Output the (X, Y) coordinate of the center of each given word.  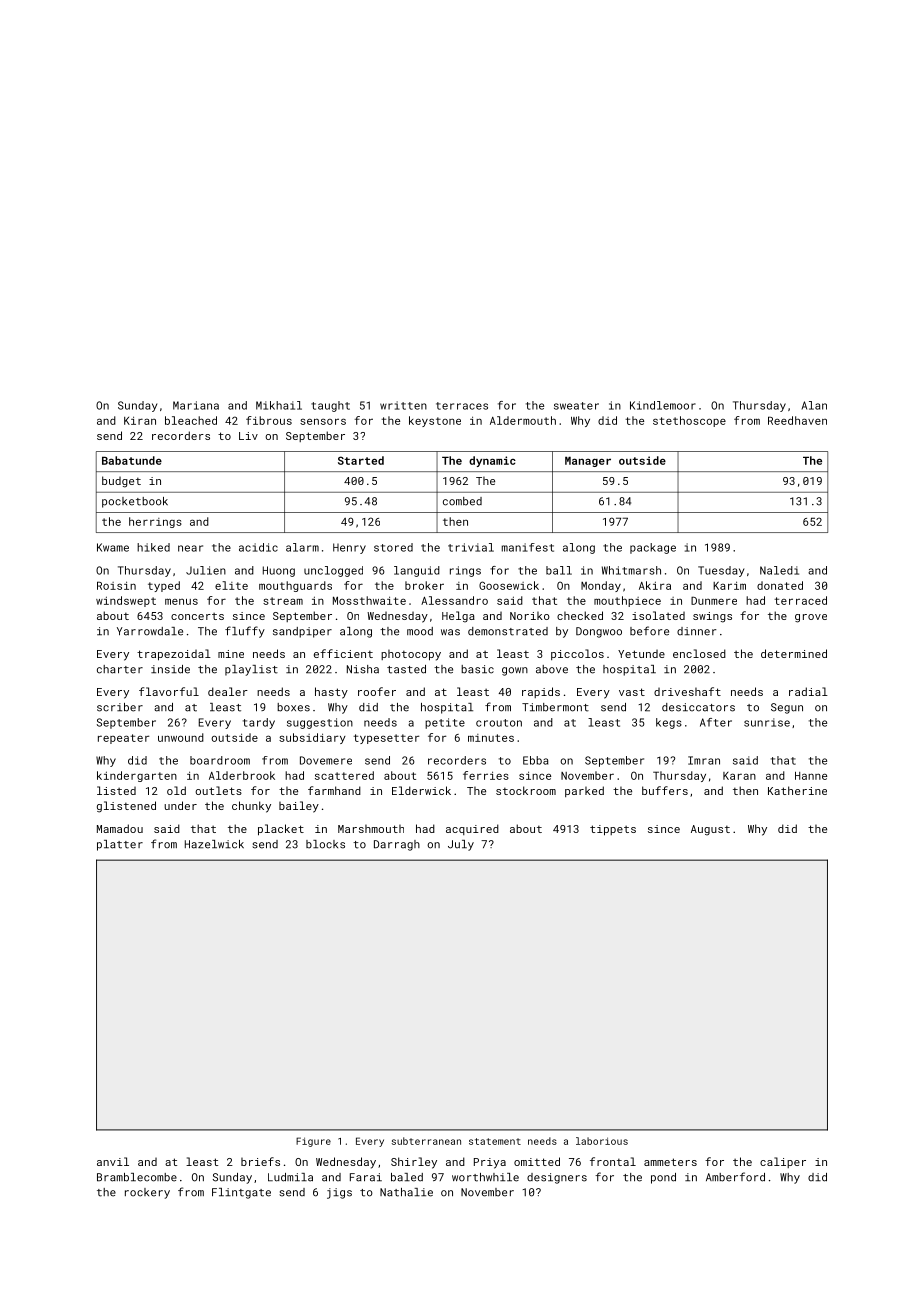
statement (495, 1141)
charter (120, 669)
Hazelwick (214, 844)
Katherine (797, 790)
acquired (472, 829)
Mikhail (279, 405)
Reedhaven (797, 420)
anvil (113, 1161)
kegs (669, 723)
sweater (576, 406)
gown (515, 671)
